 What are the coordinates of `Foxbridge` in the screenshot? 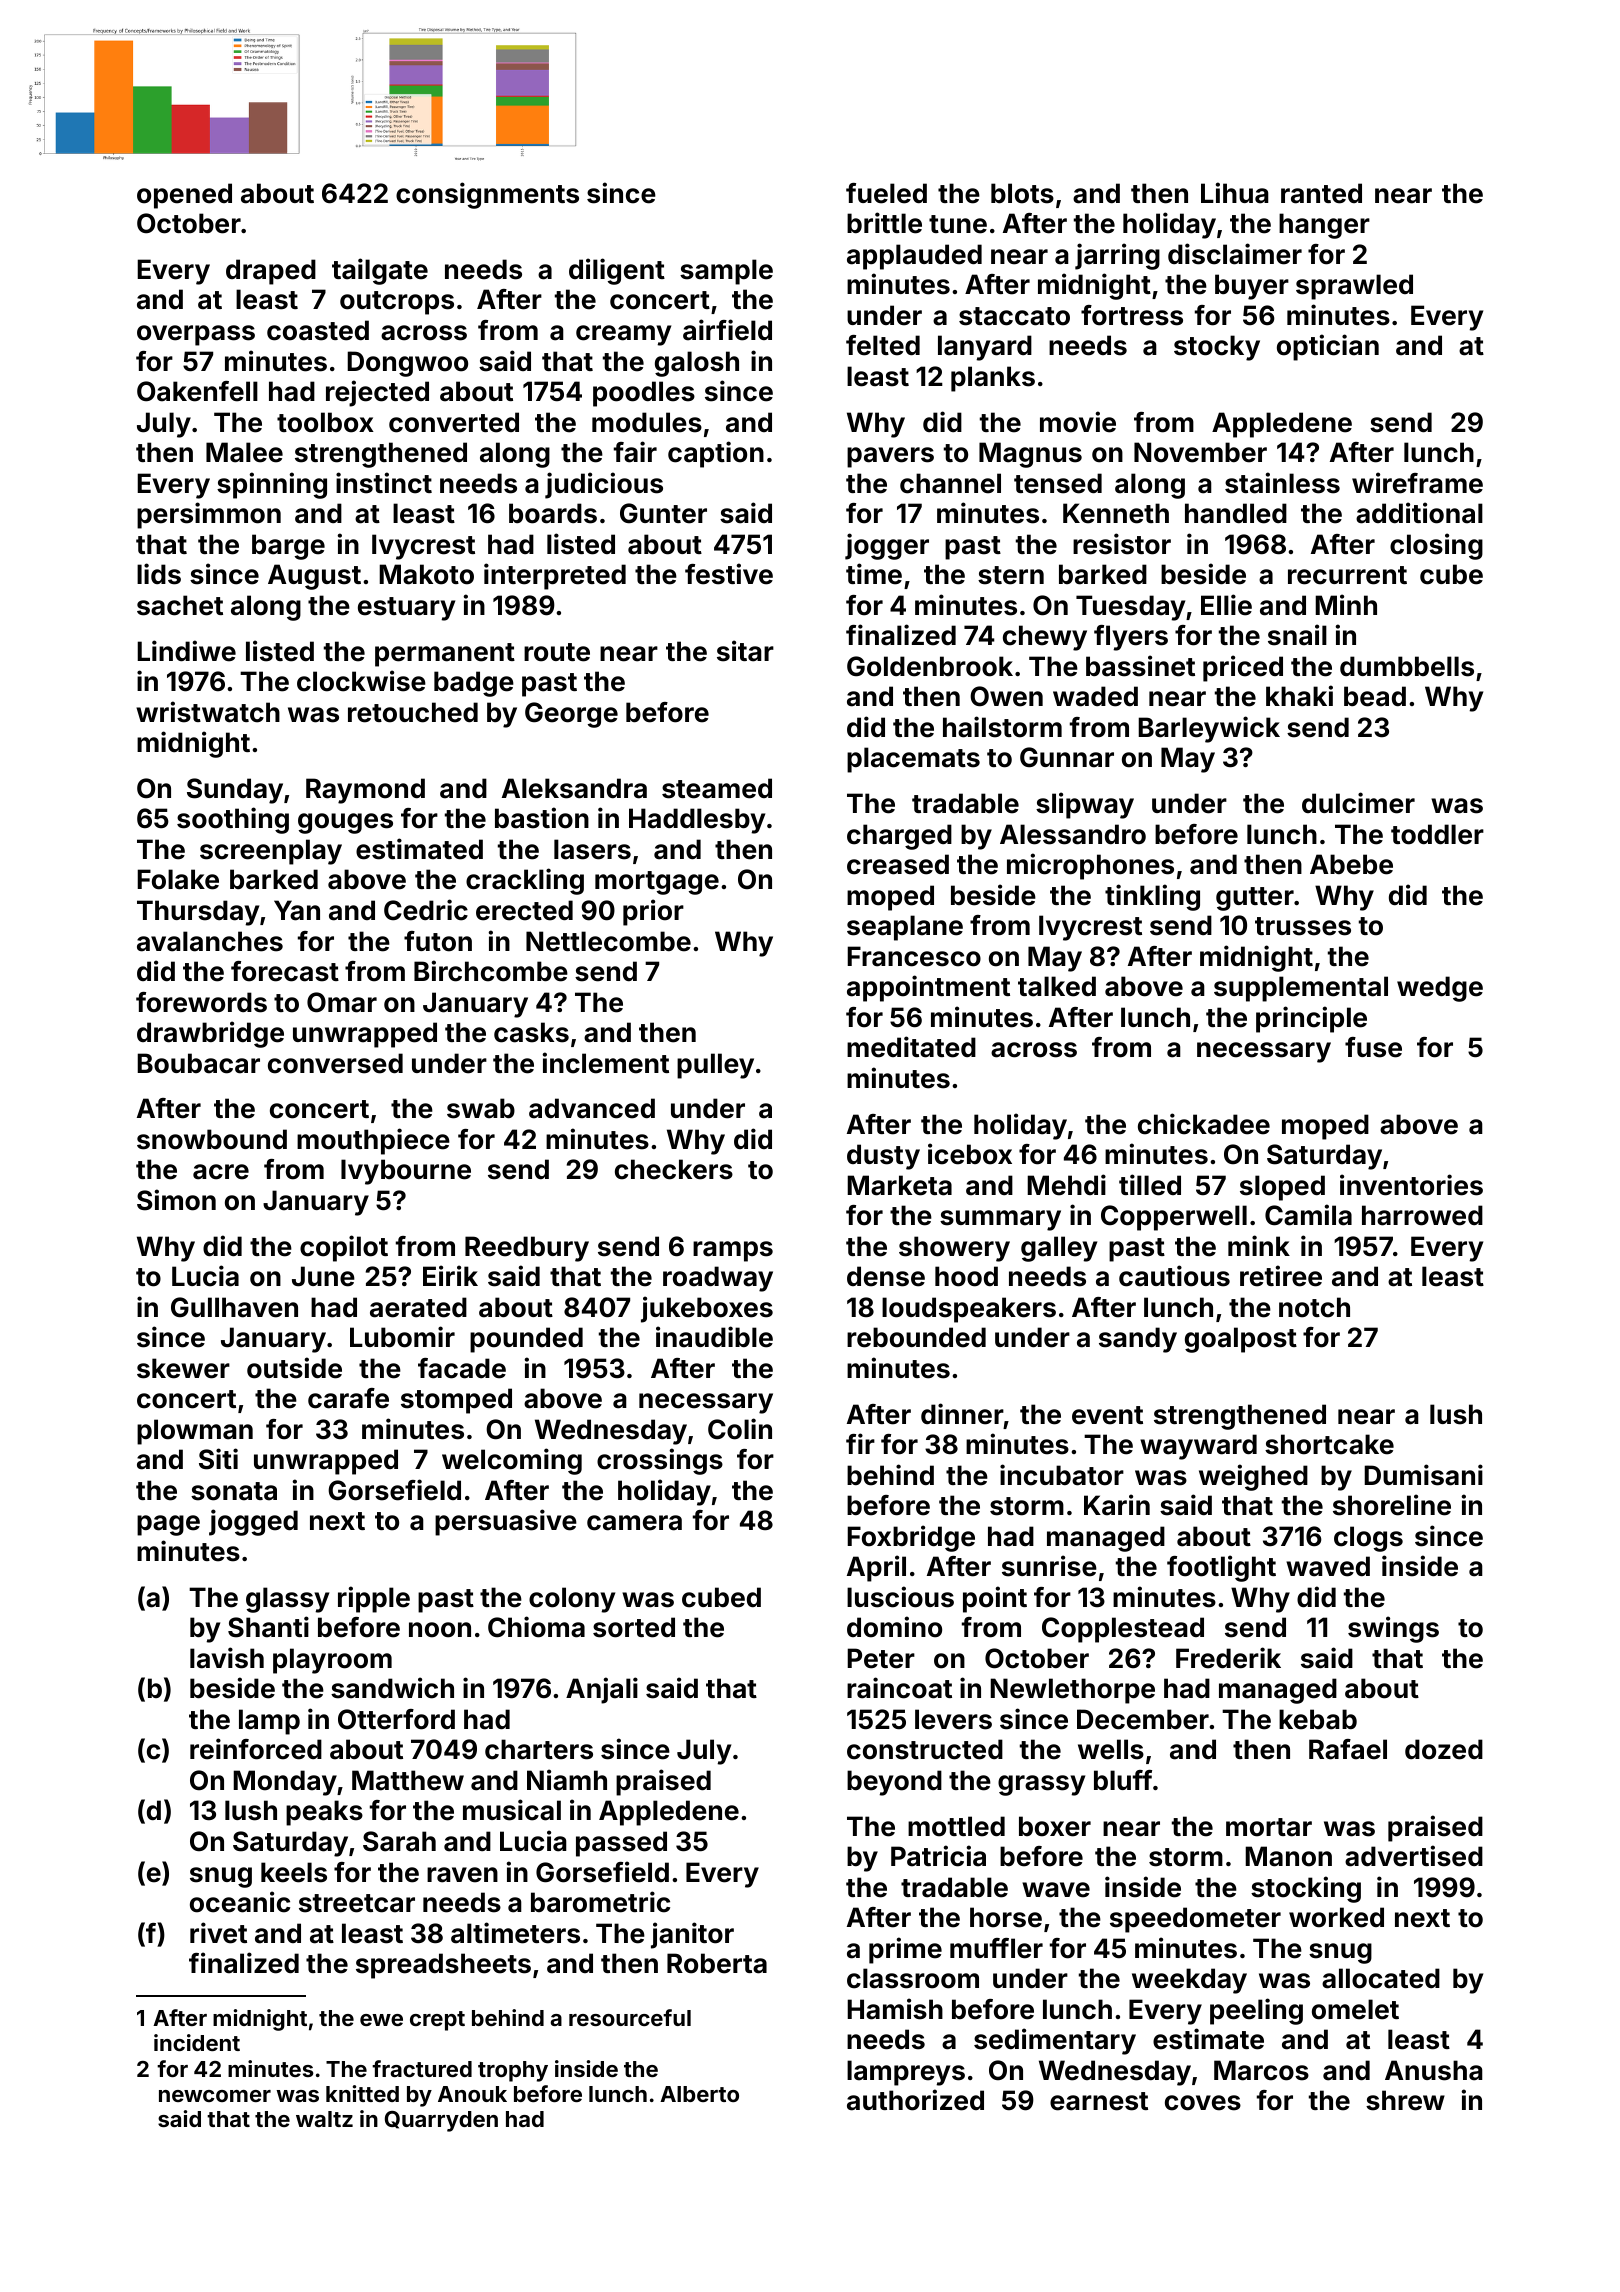 It's located at (911, 1538).
